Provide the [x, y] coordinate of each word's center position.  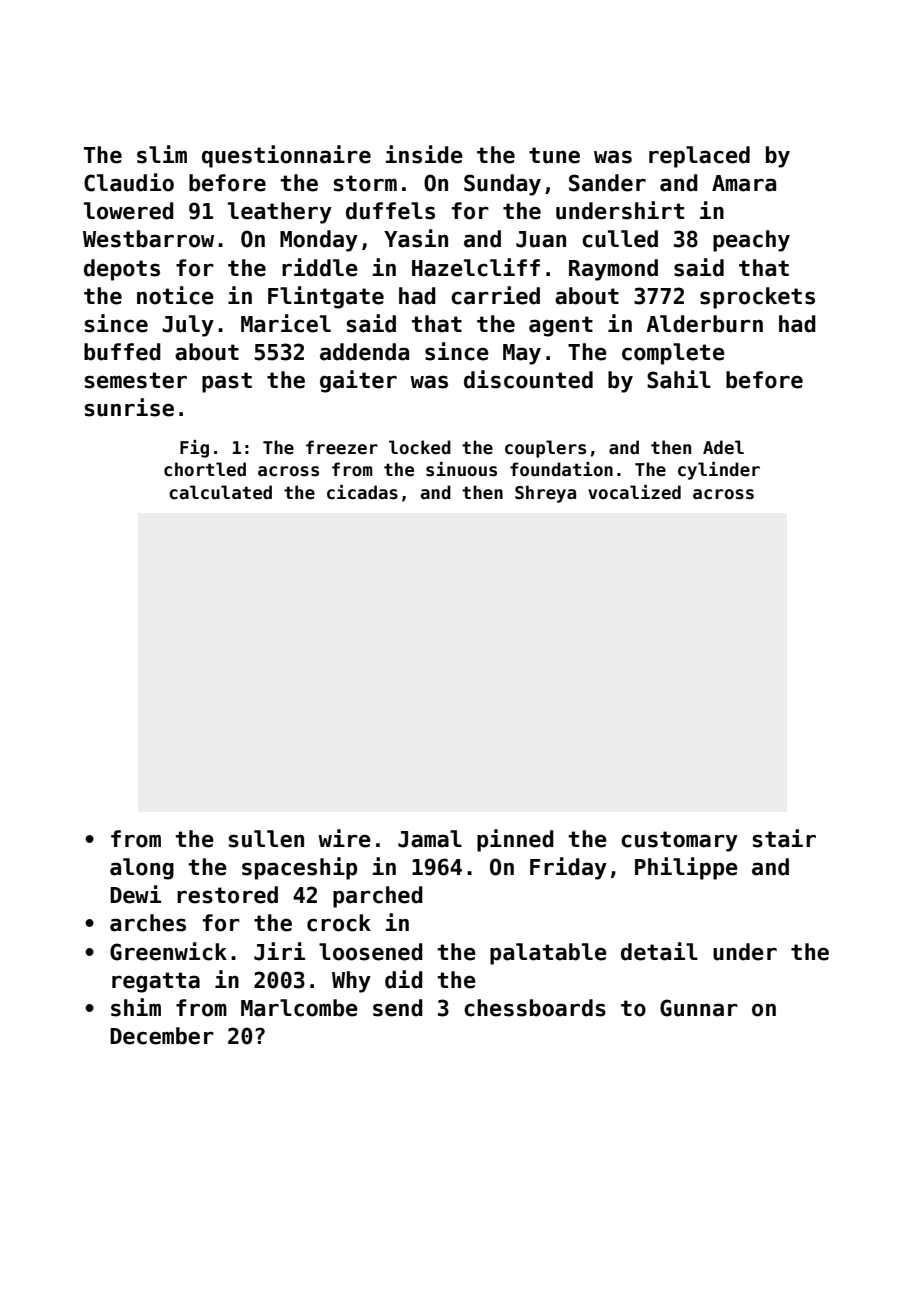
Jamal [430, 839]
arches [148, 923]
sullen [266, 839]
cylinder [719, 471]
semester [135, 380]
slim [162, 154]
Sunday [502, 185]
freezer [342, 447]
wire [344, 838]
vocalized [634, 492]
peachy [751, 241]
